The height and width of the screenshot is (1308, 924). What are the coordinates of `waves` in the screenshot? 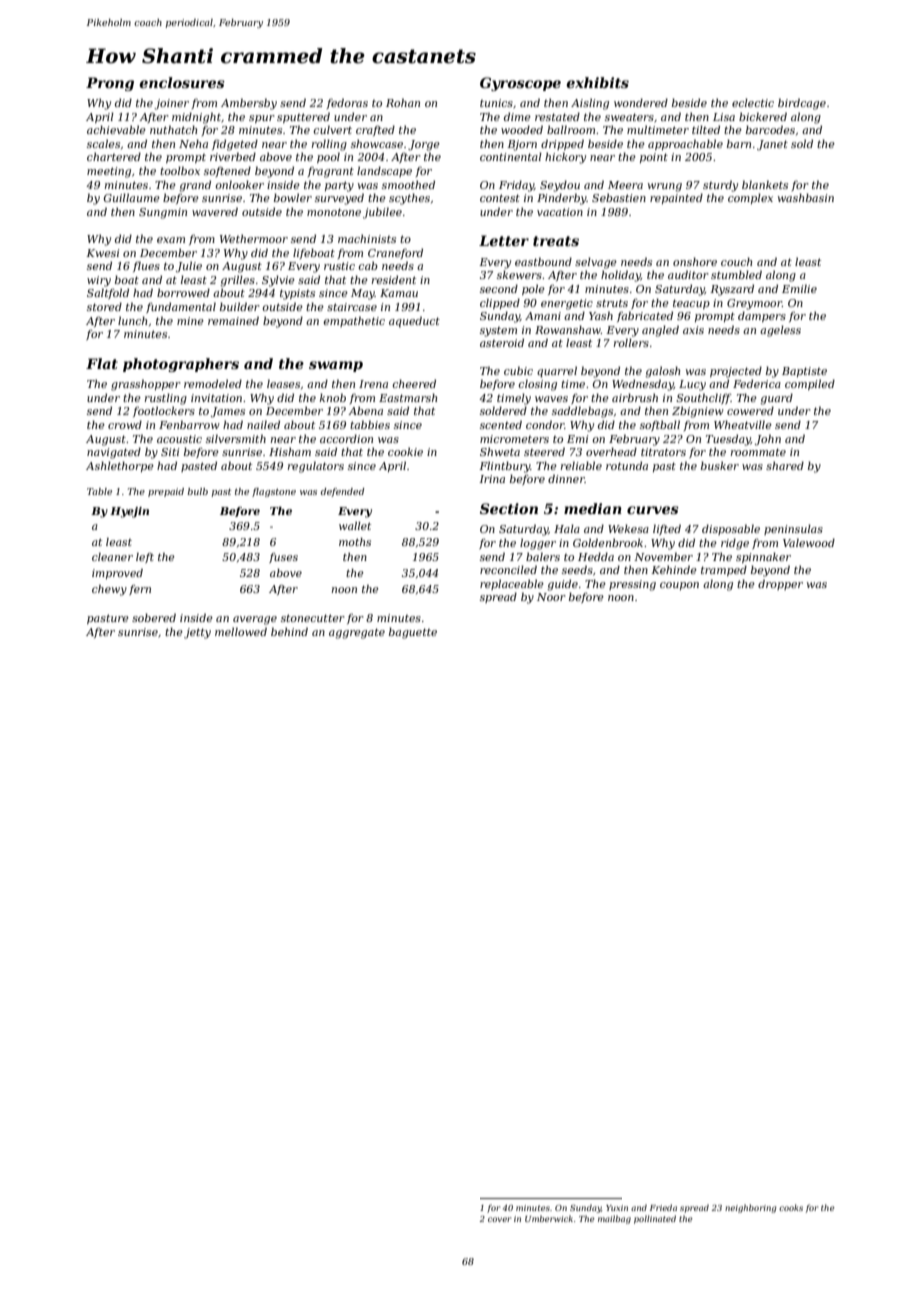 It's located at (551, 399).
